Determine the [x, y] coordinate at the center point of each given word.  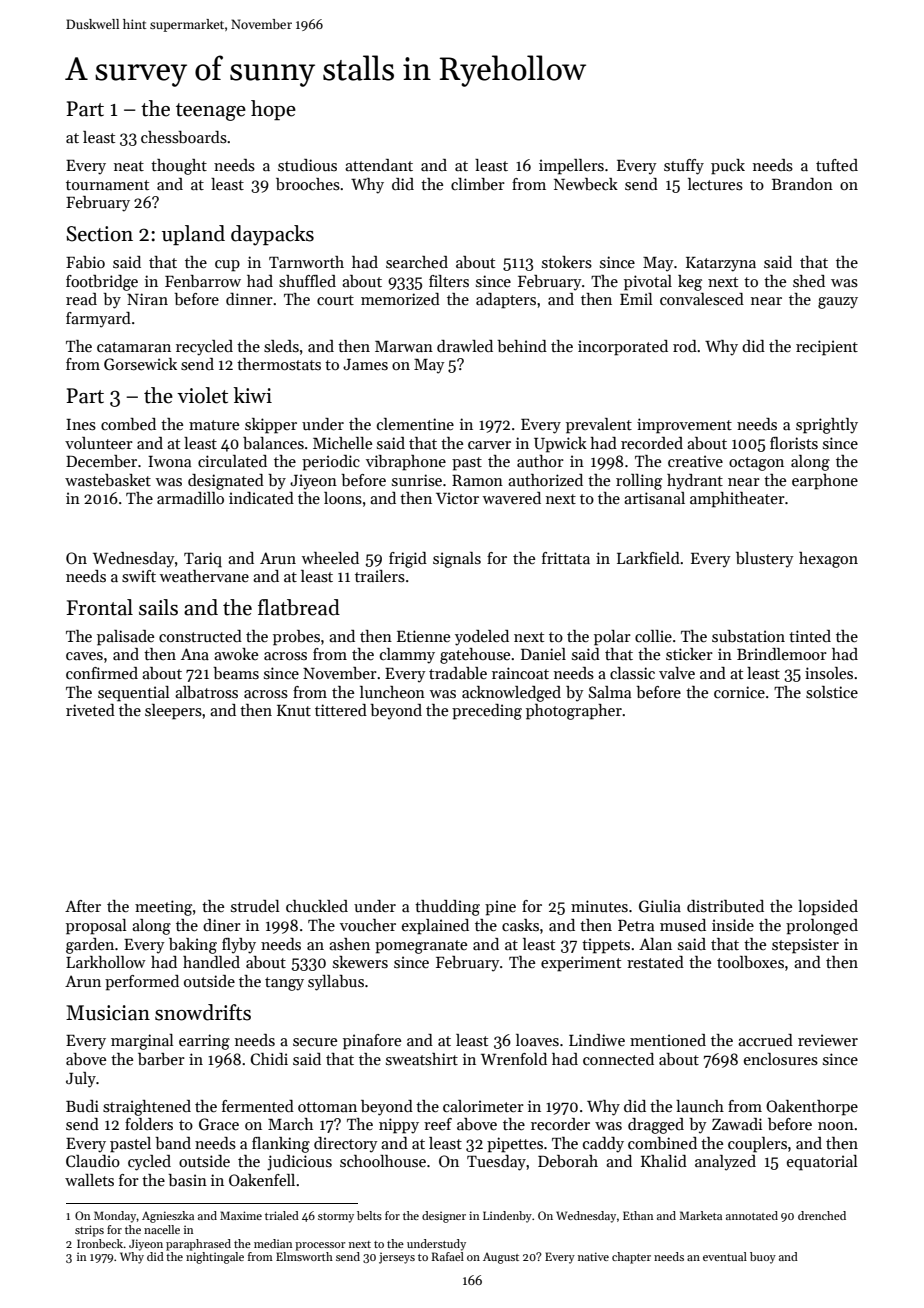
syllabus [336, 983]
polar [612, 638]
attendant [379, 165]
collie [653, 636]
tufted [837, 165]
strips [89, 1231]
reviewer [828, 1040]
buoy [763, 1258]
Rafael [447, 1256]
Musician [108, 1013]
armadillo [190, 498]
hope [273, 110]
